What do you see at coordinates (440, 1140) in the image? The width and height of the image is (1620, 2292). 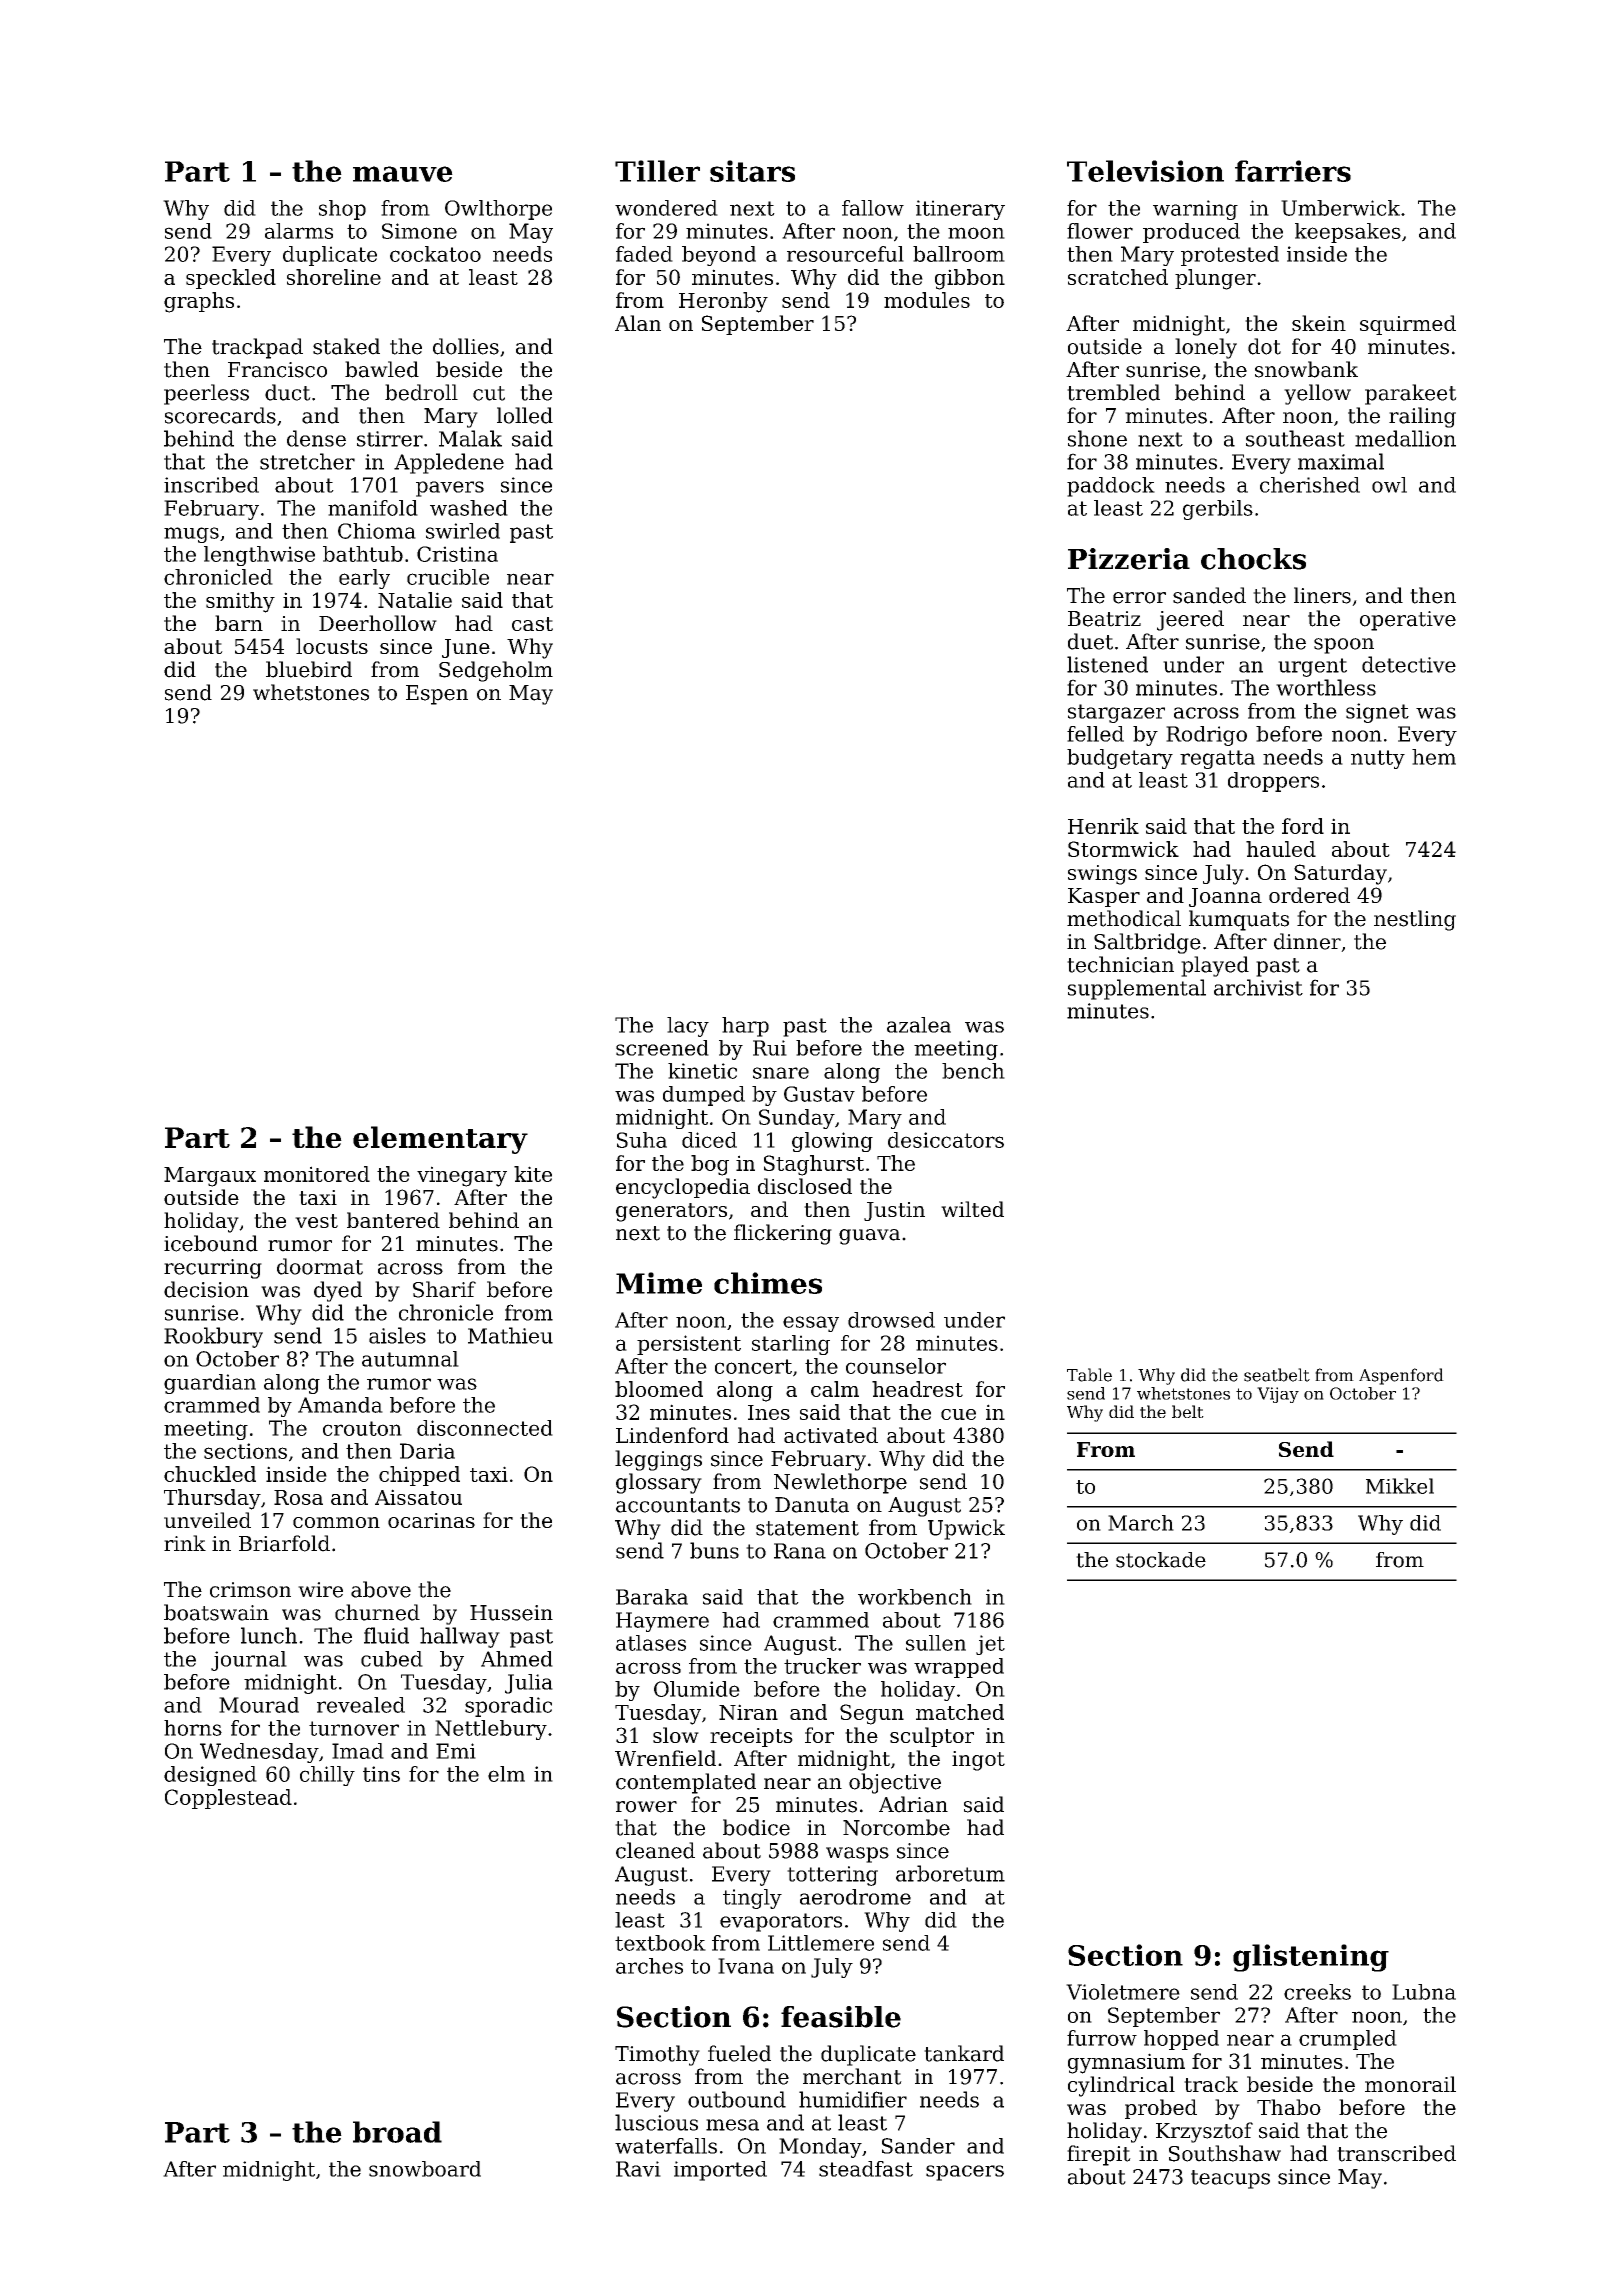 I see `elementary` at bounding box center [440, 1140].
